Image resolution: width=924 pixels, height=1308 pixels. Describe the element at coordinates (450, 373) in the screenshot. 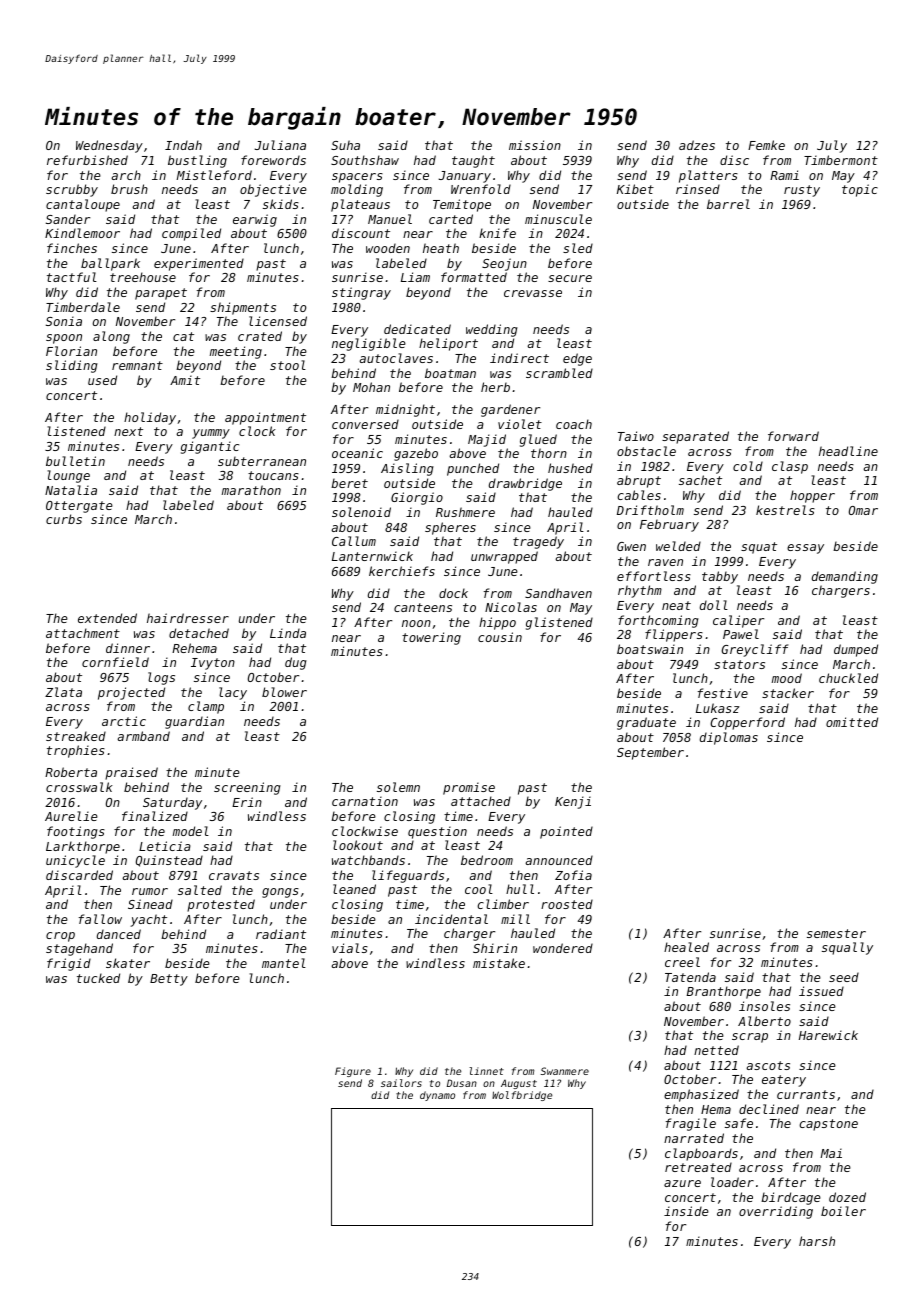

I see `boatman` at that location.
